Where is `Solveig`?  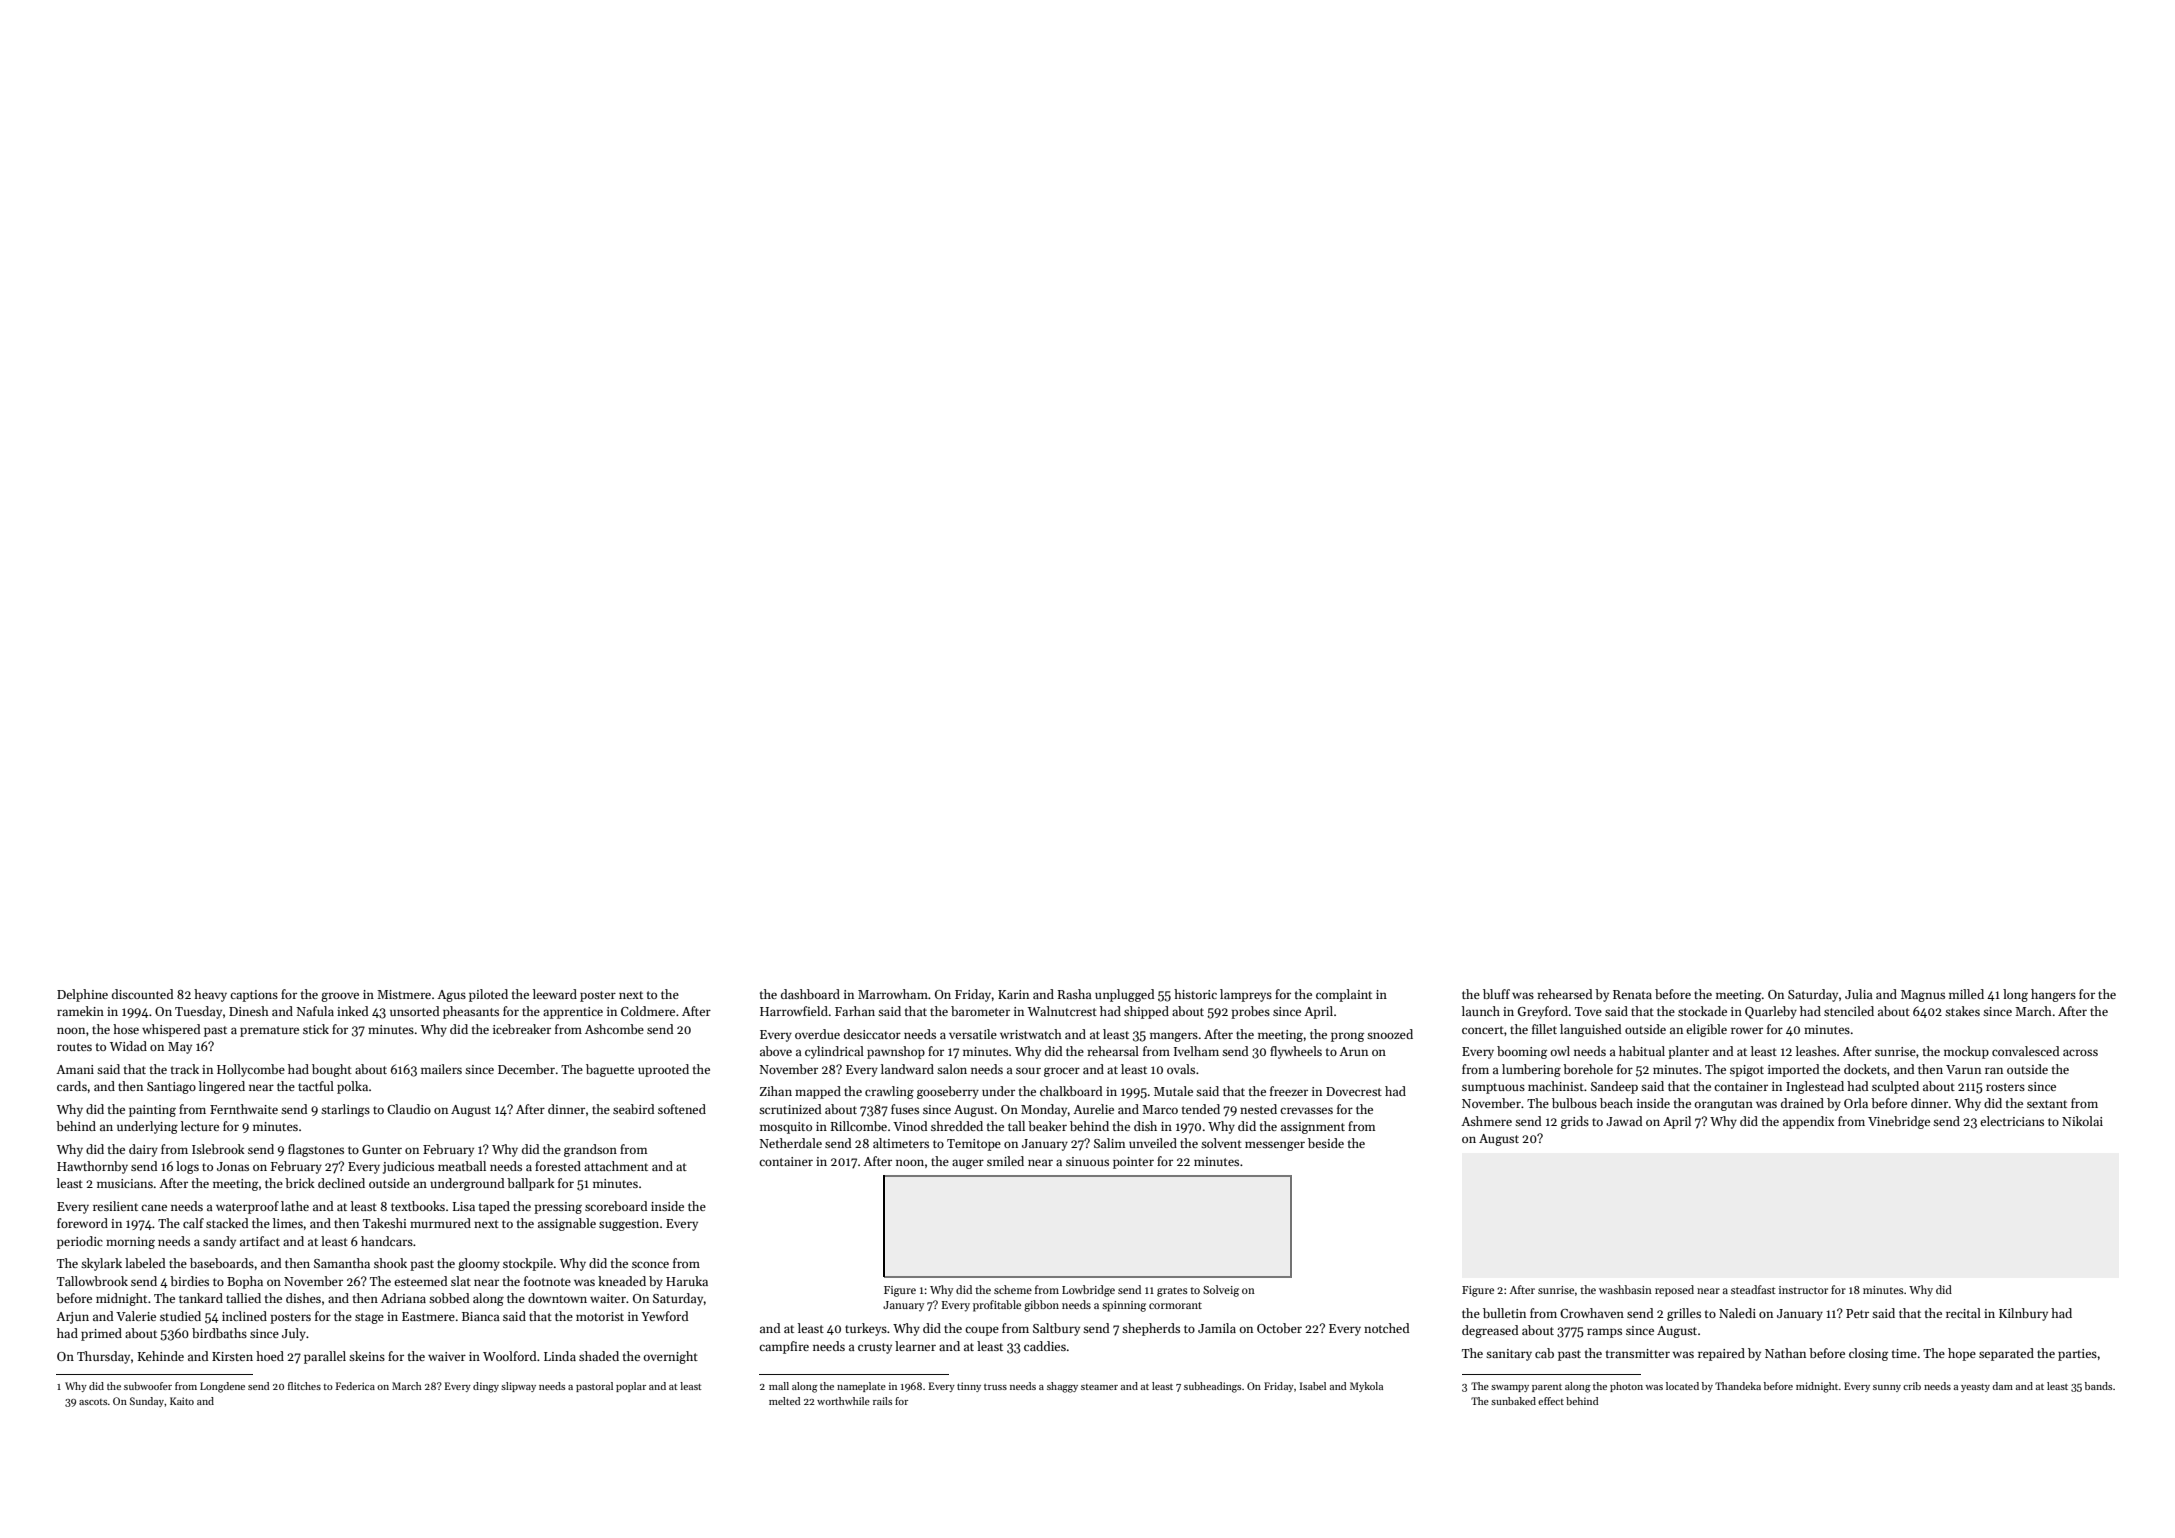
Solveig is located at coordinates (1221, 1291).
